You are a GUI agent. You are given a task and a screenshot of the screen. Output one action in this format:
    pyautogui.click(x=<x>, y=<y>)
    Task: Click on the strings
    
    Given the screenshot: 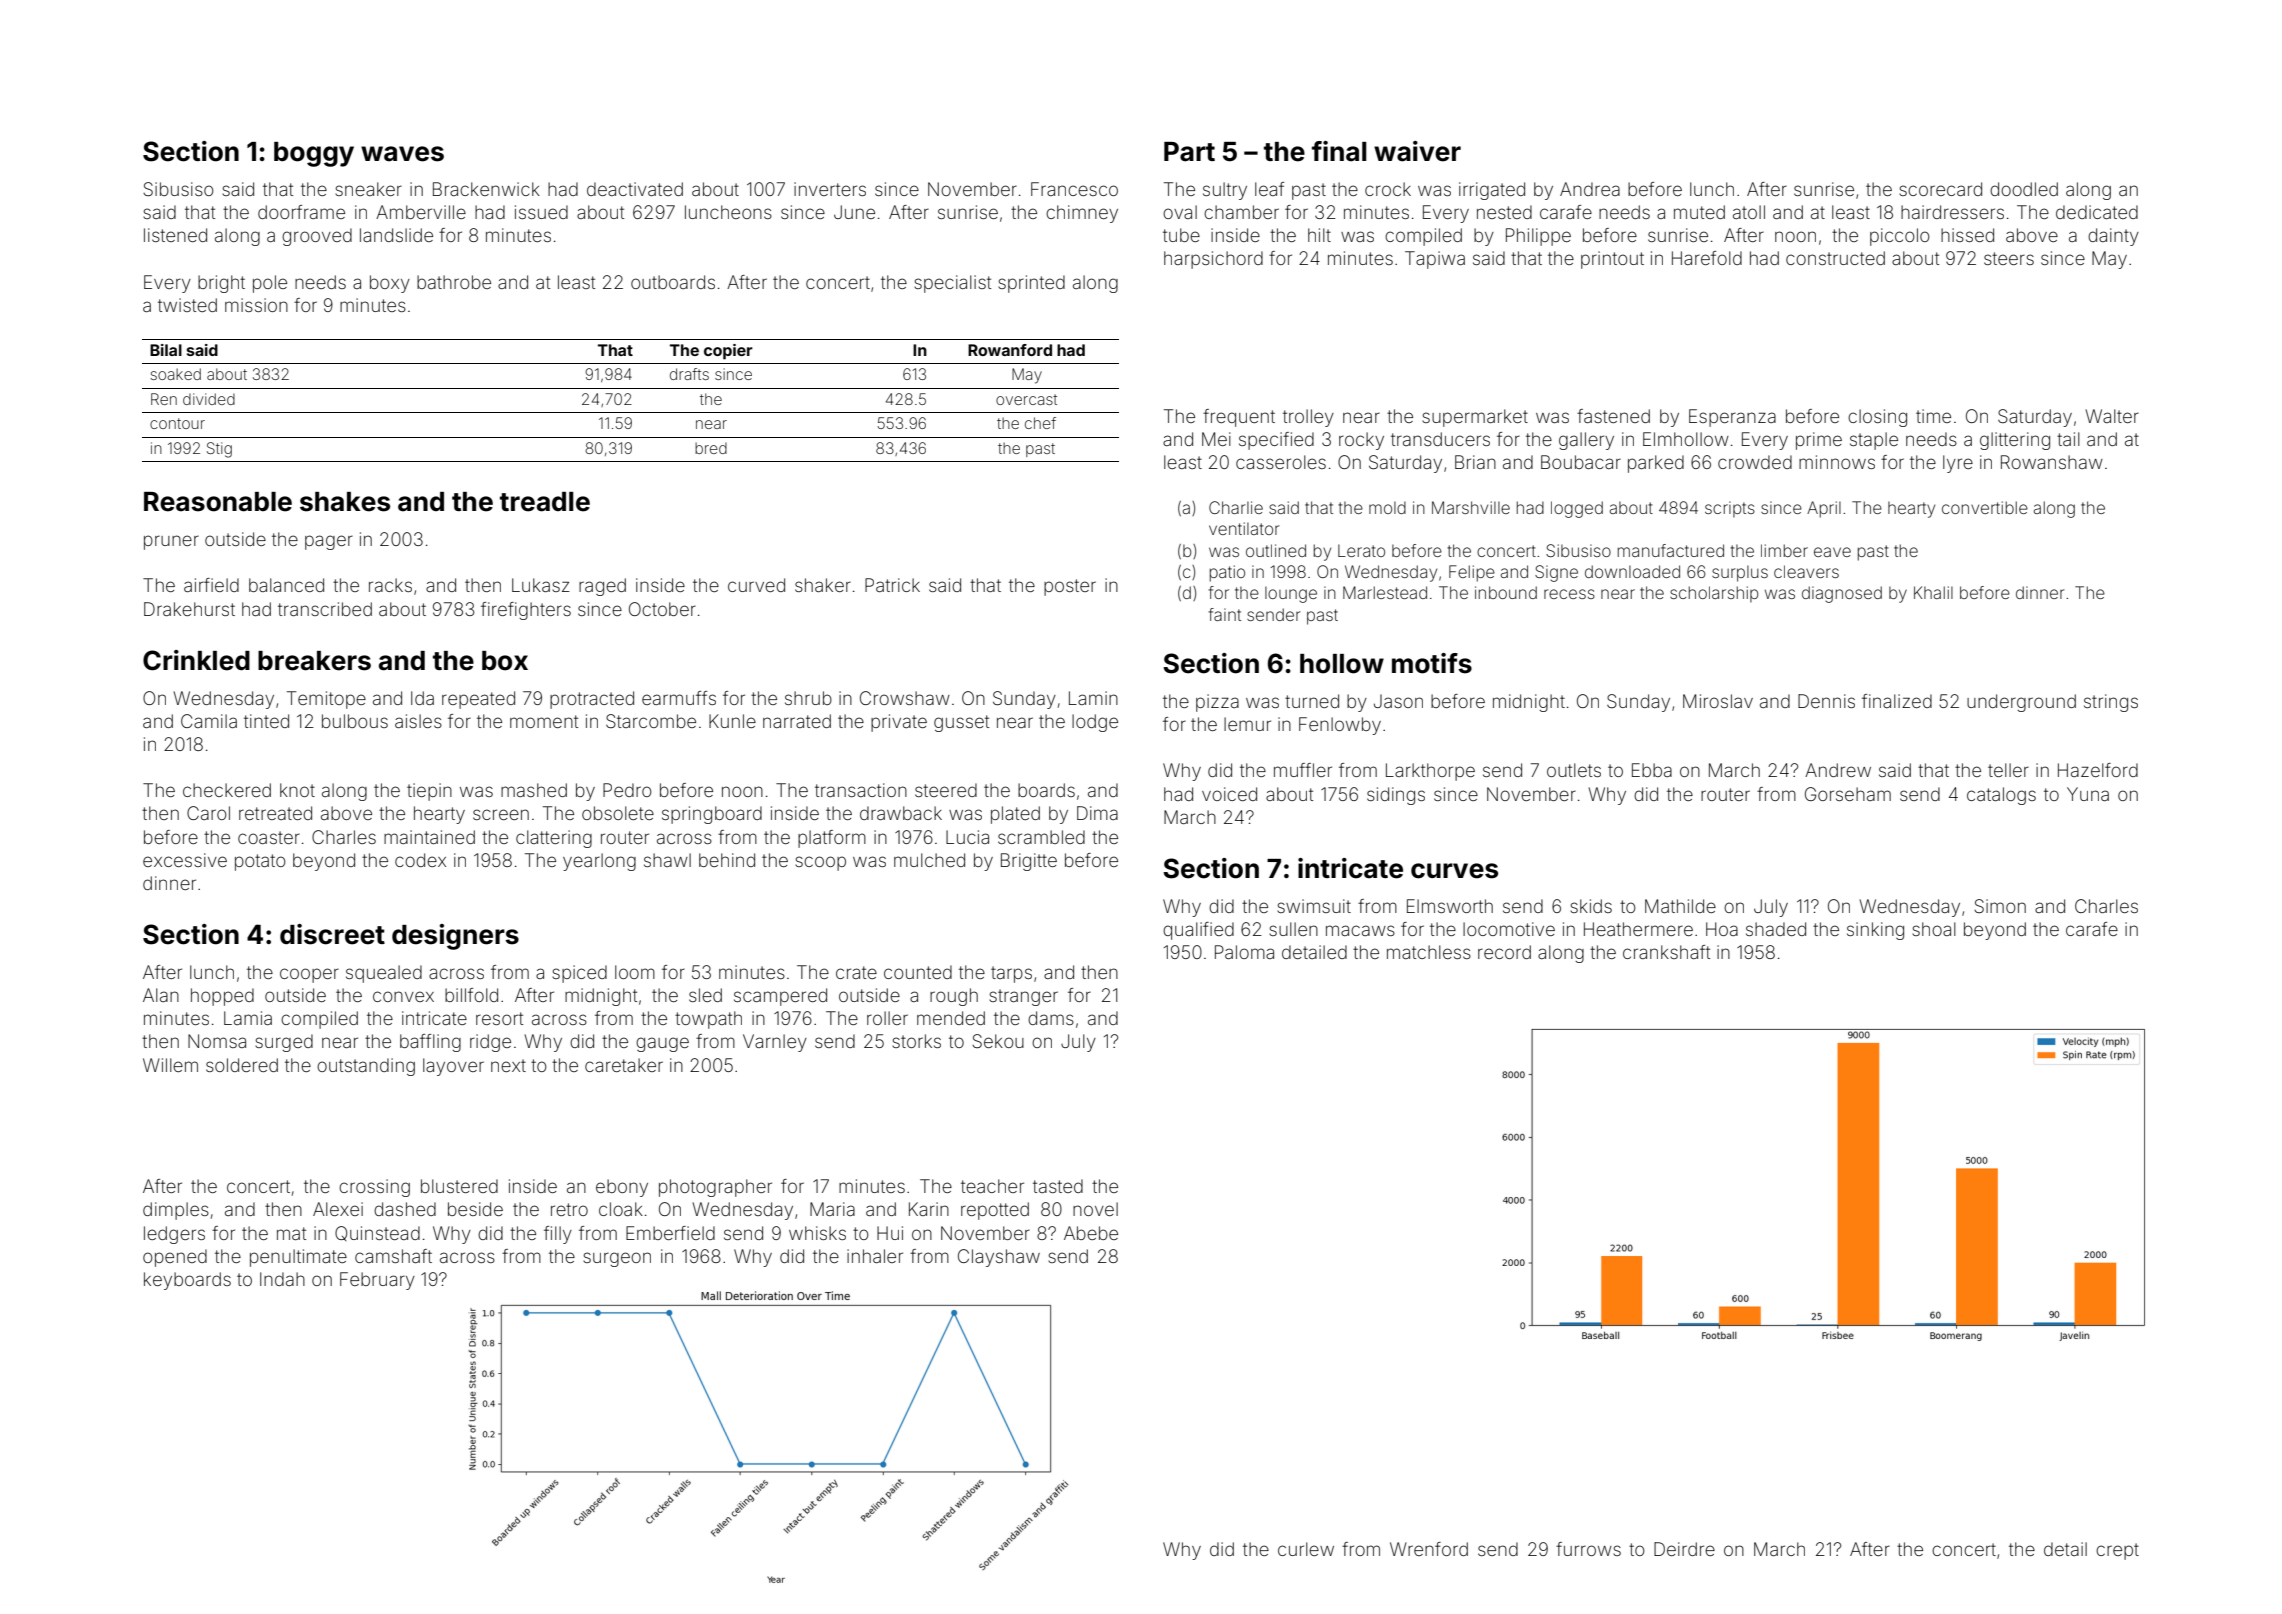 What is the action you would take?
    pyautogui.click(x=2111, y=703)
